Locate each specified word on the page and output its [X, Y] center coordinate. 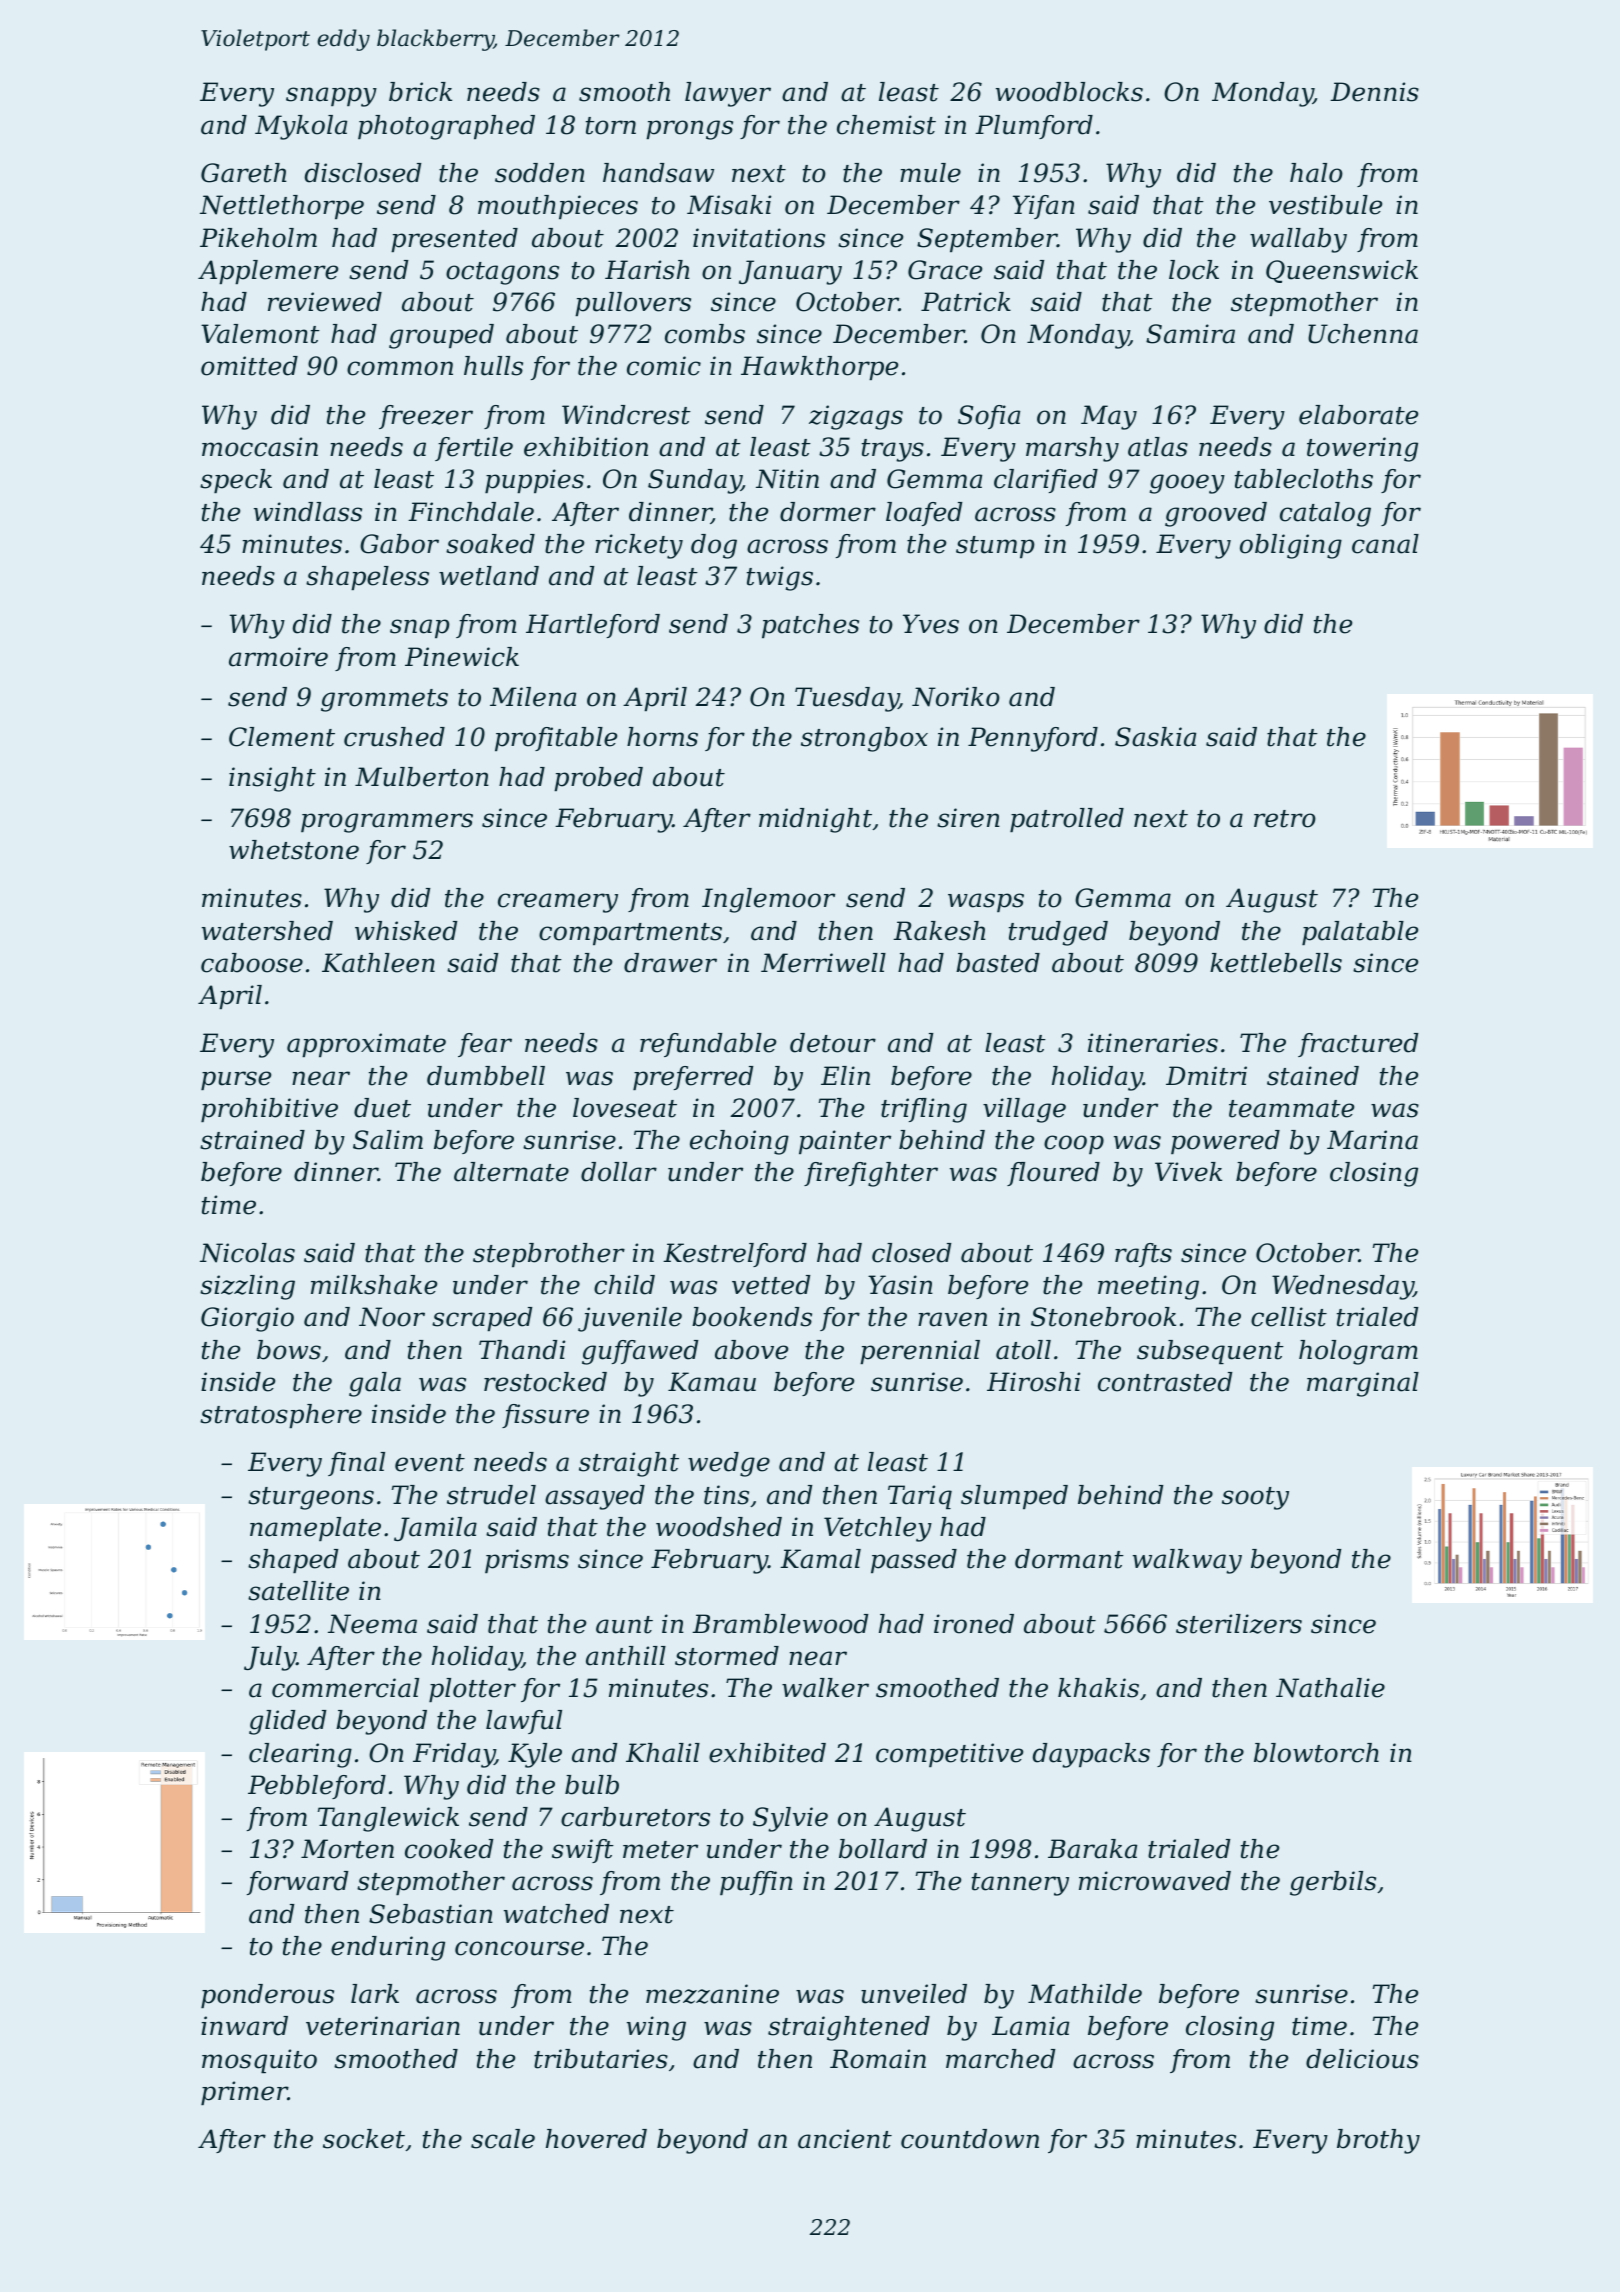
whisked [406, 931]
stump [995, 547]
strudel [491, 1495]
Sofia [989, 417]
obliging [1291, 546]
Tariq [920, 1497]
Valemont [260, 334]
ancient [845, 2139]
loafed [924, 514]
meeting [1148, 1287]
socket [364, 2139]
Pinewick [462, 657]
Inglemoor [768, 900]
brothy [1378, 2141]
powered [1225, 1142]
